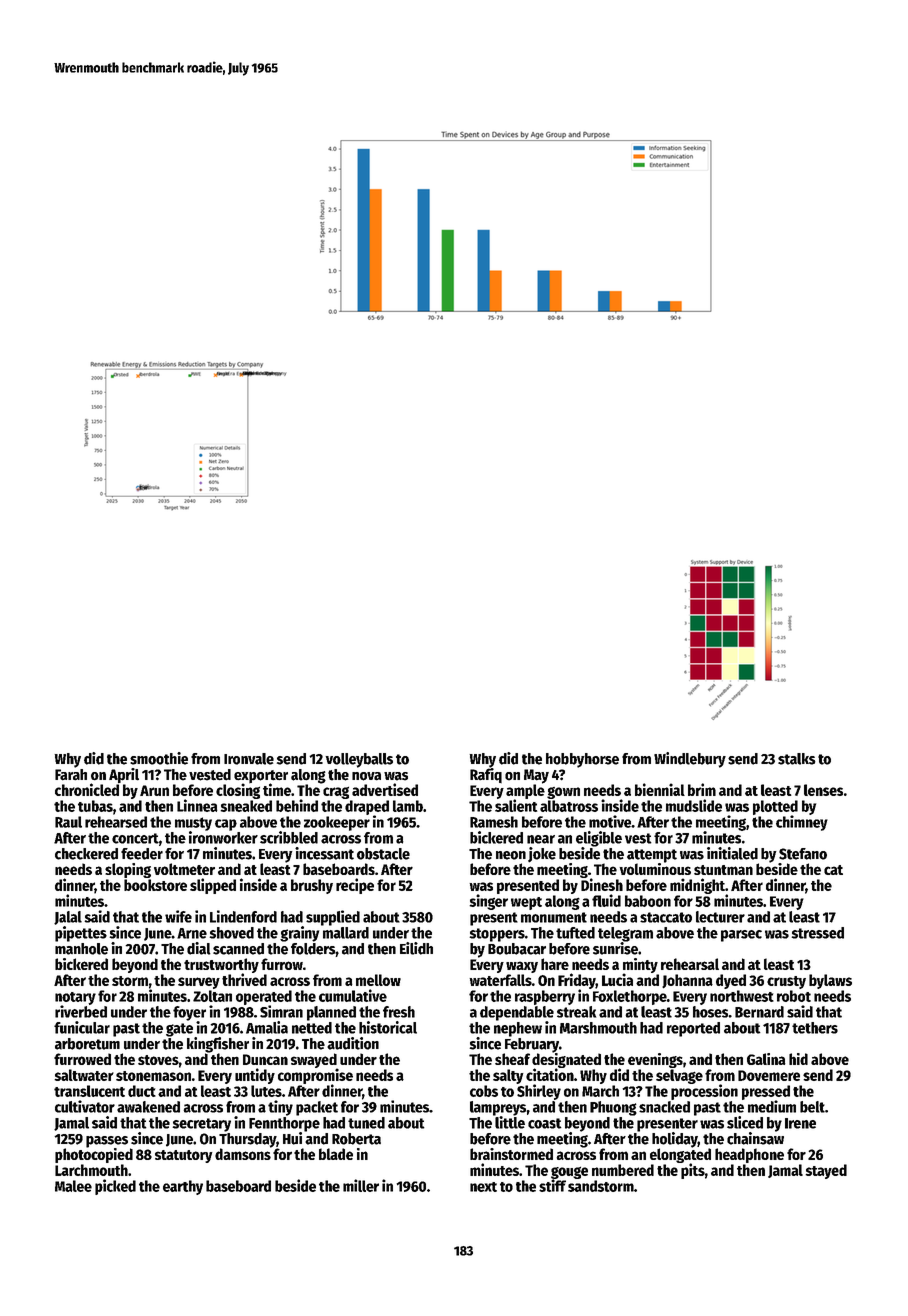 This screenshot has height=1316, width=908. I want to click on stayed, so click(826, 1171).
